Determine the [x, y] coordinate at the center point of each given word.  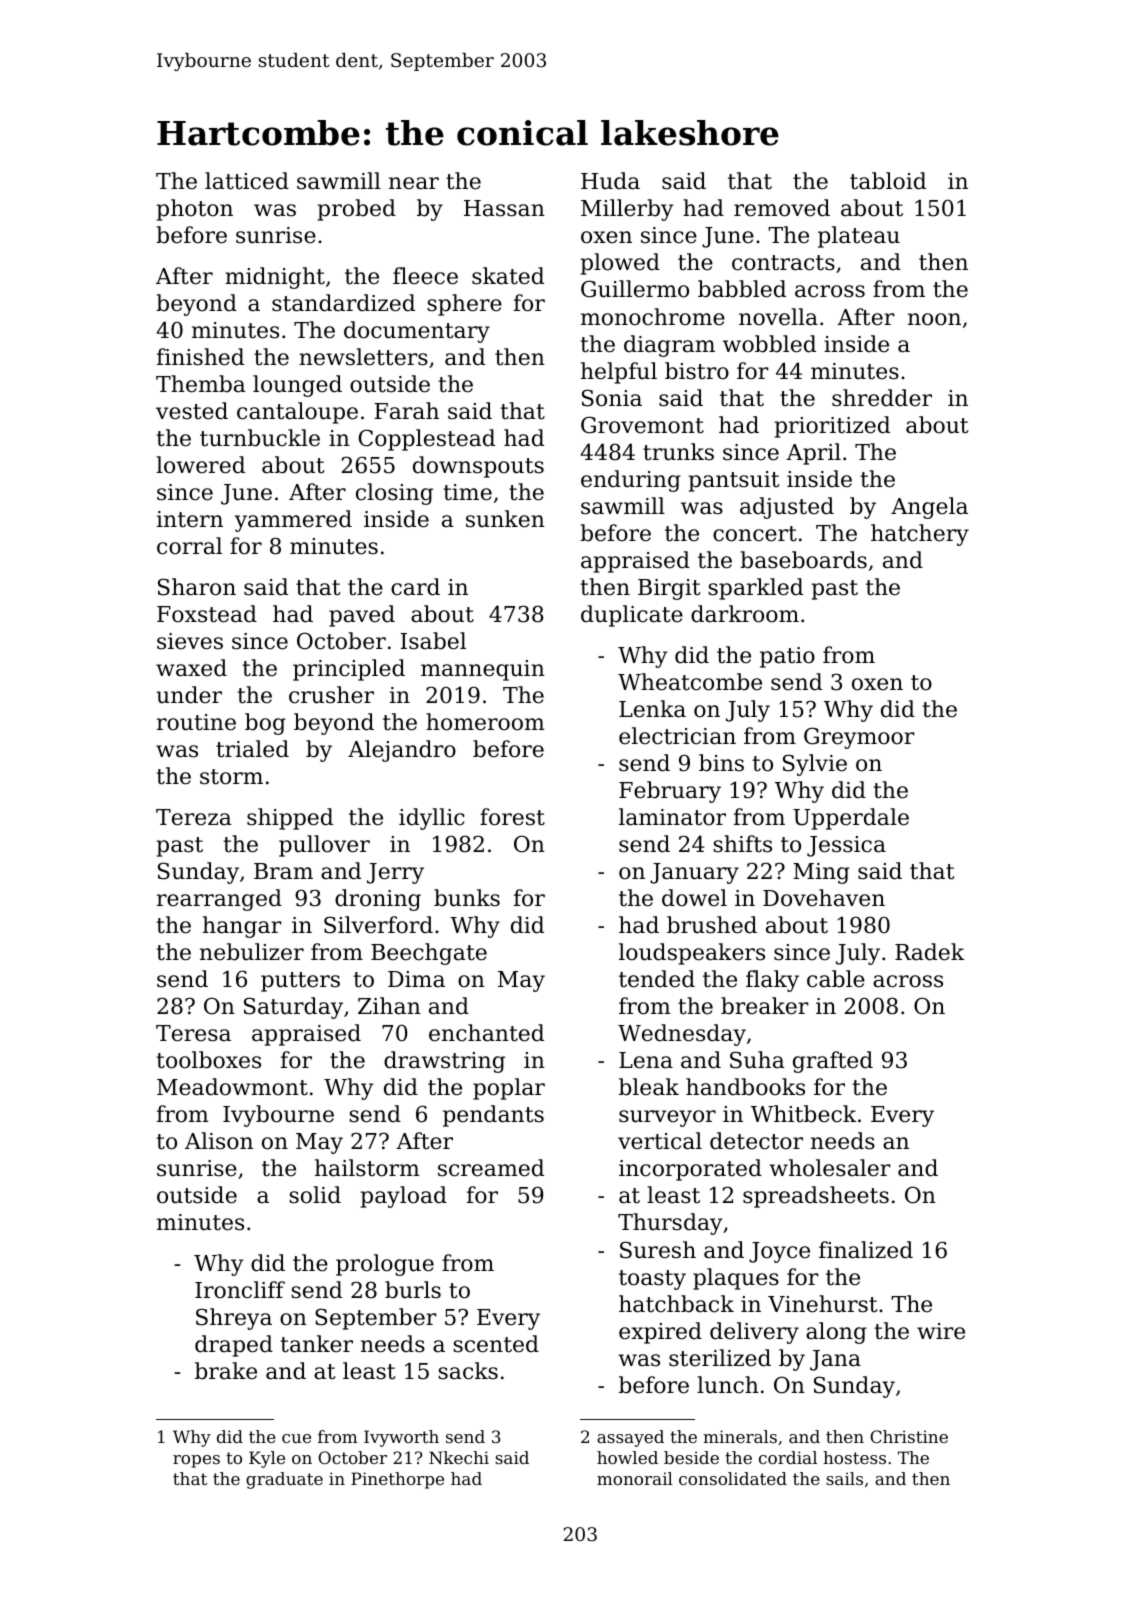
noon [934, 319]
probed [356, 210]
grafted [833, 1062]
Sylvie [815, 765]
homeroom [485, 722]
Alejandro [402, 751]
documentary [417, 332]
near [414, 183]
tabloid [888, 181]
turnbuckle [260, 438]
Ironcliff [240, 1290]
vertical [660, 1141]
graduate [284, 1480]
